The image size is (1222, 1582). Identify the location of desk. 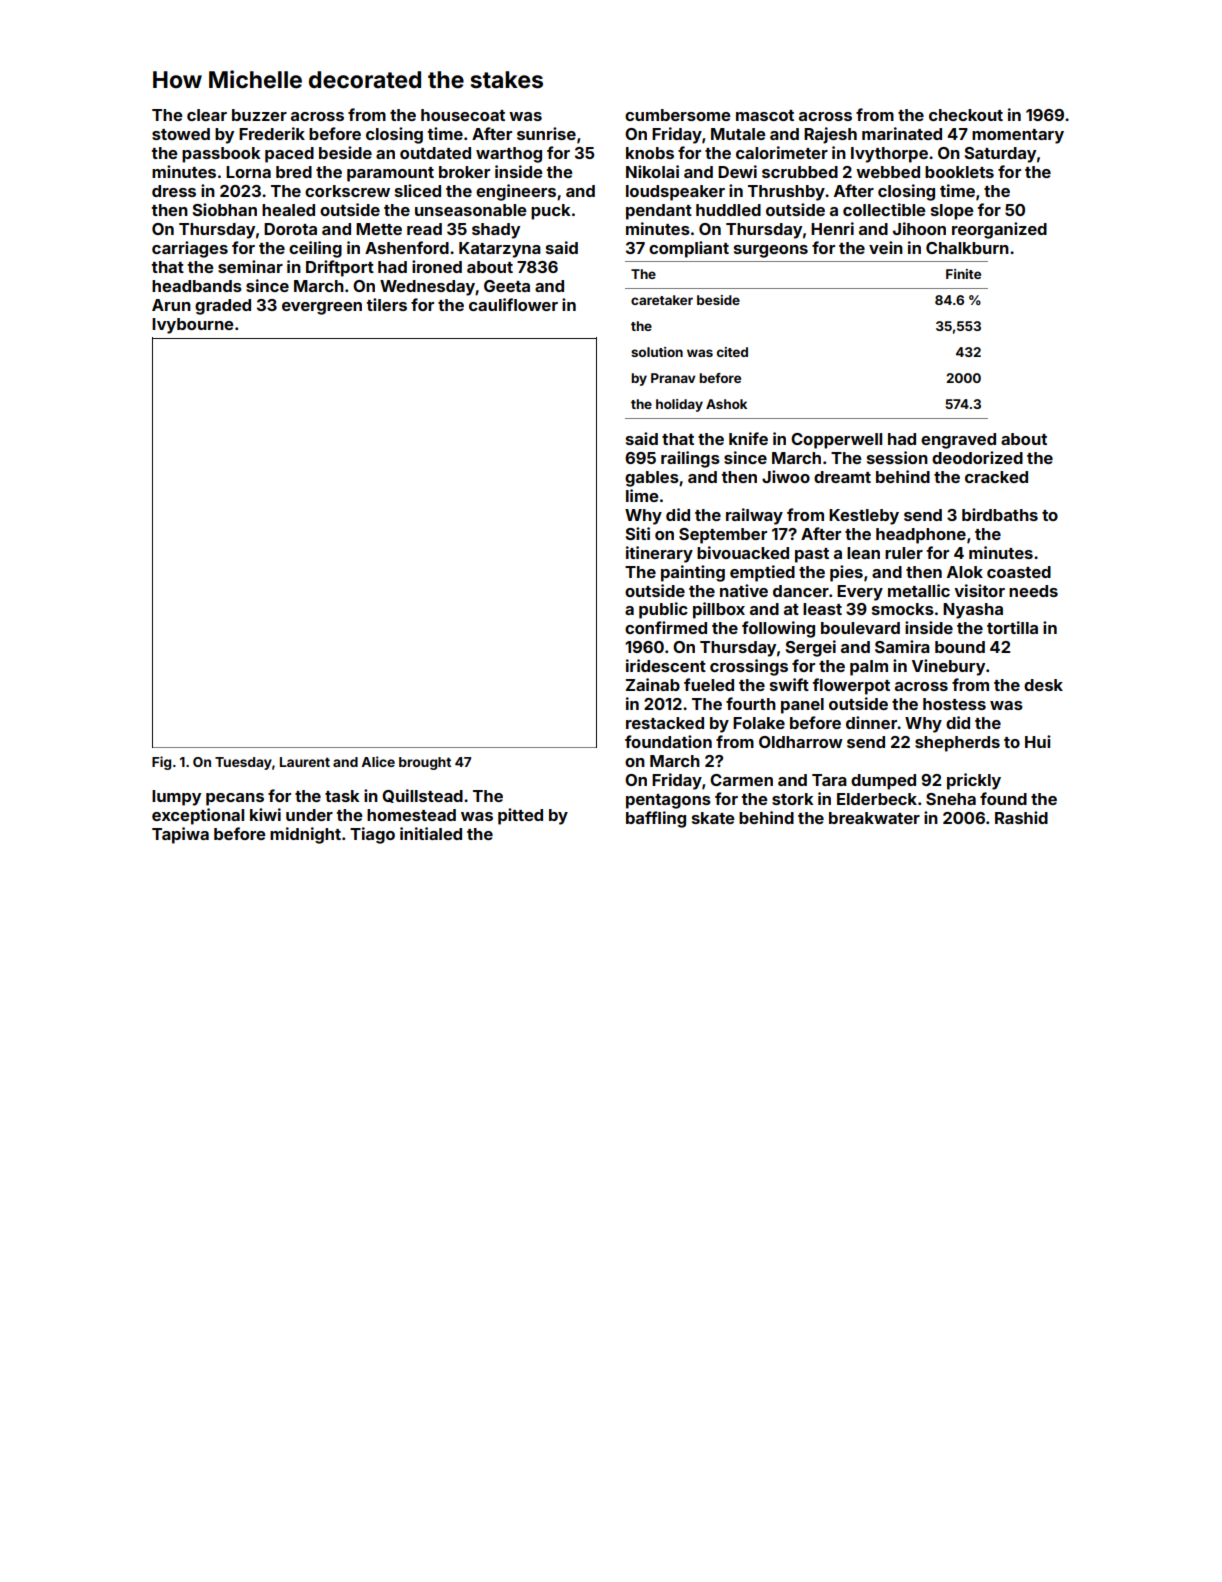
(1043, 685).
